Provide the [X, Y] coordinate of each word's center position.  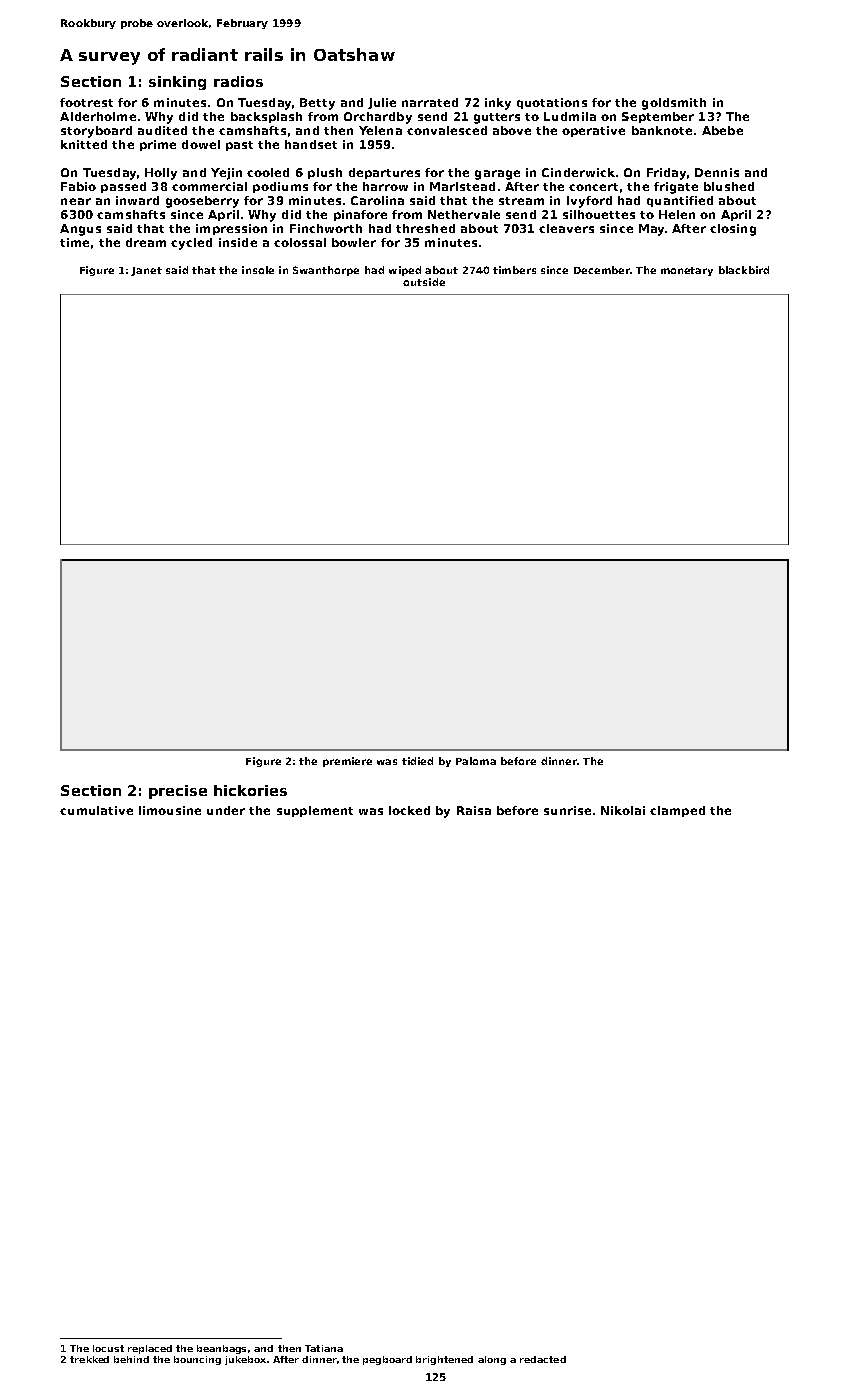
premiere [347, 762]
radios [238, 81]
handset [311, 144]
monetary [687, 271]
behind [131, 1359]
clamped [677, 811]
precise [178, 792]
